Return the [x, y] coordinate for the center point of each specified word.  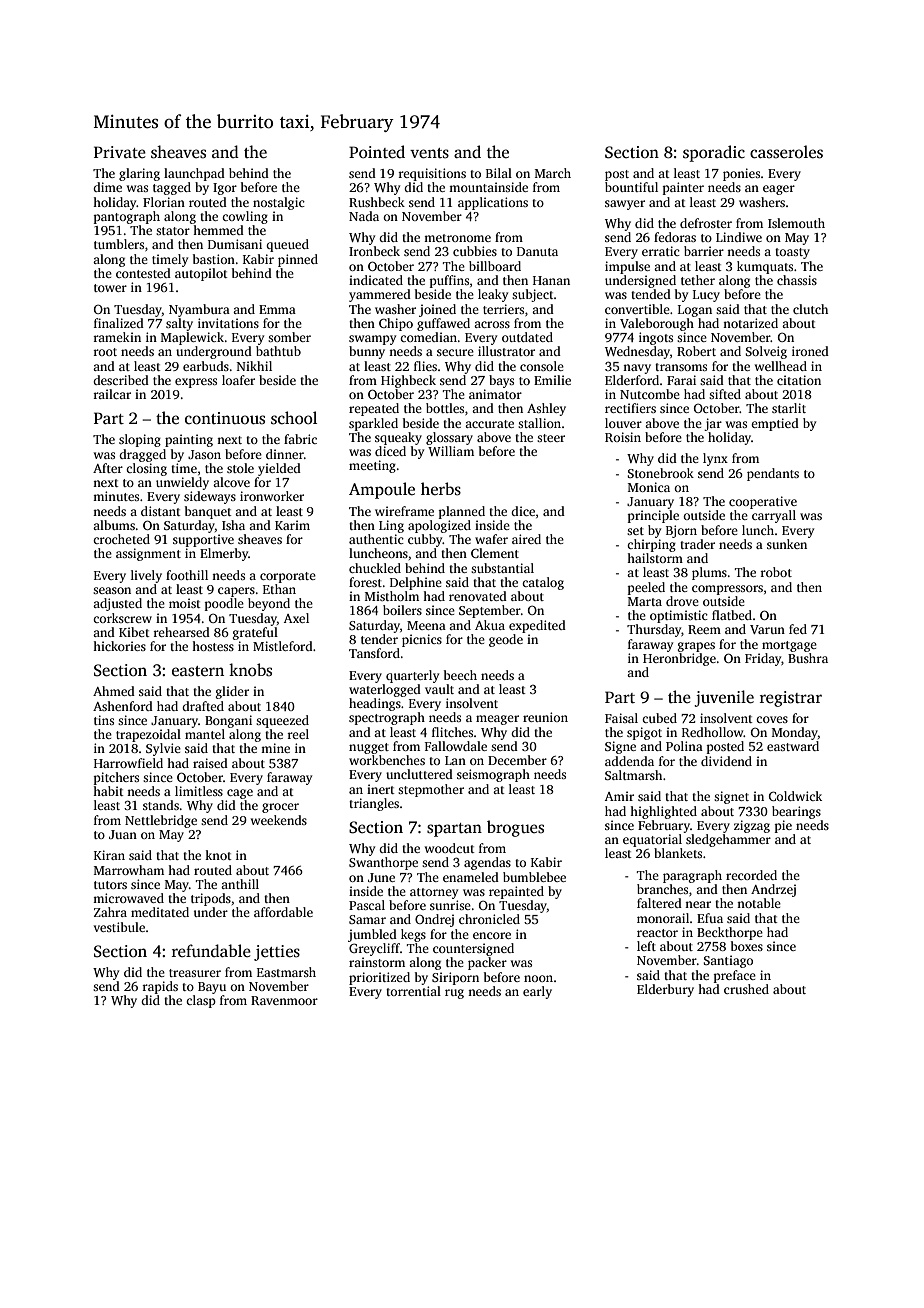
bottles [445, 408]
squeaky [398, 438]
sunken [787, 544]
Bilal [499, 173]
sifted [725, 394]
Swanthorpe [383, 863]
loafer [238, 380]
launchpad [194, 174]
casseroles [786, 152]
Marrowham [129, 870]
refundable [211, 950]
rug [454, 994]
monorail [663, 918]
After [108, 468]
